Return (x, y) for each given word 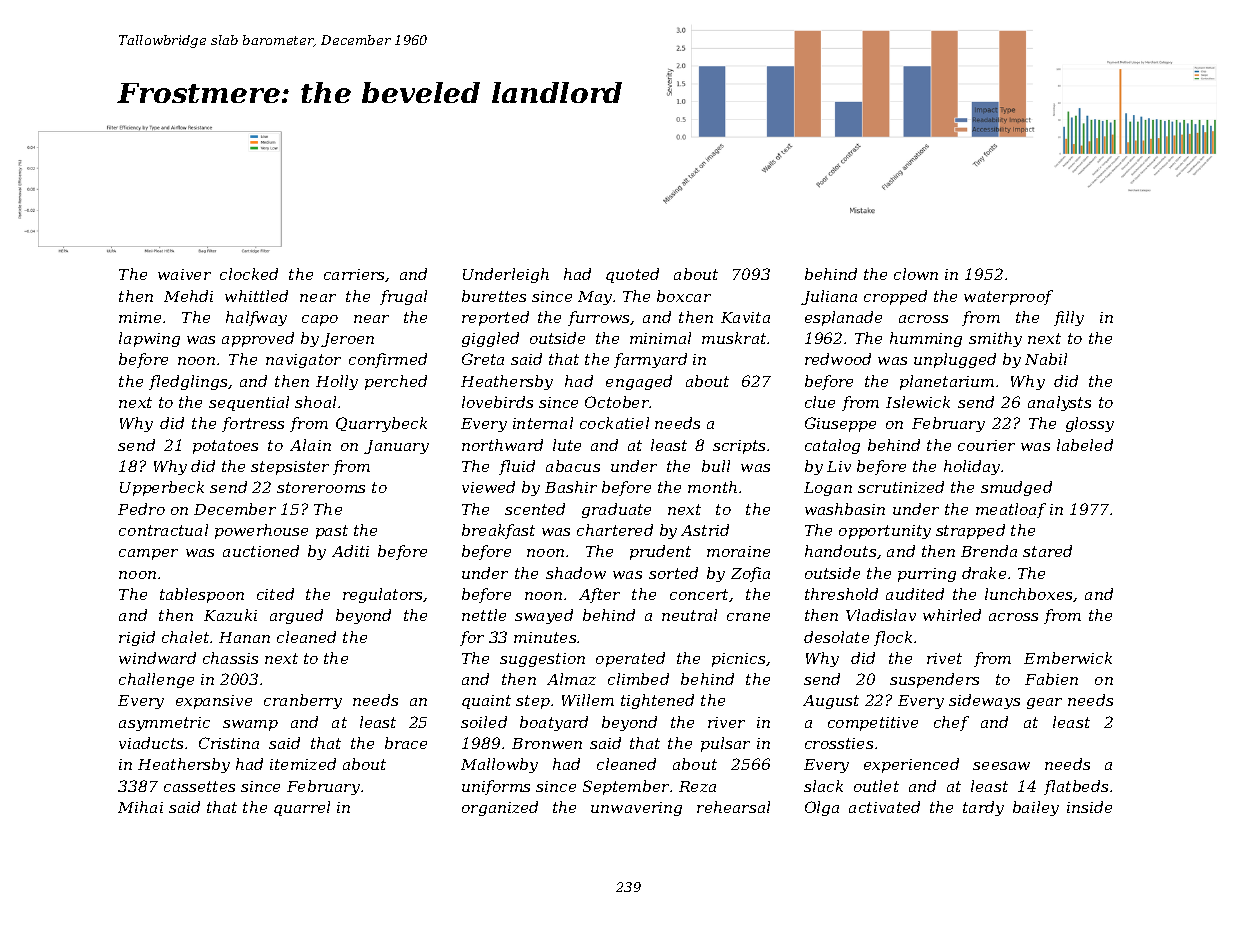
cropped (895, 297)
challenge (156, 680)
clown (916, 274)
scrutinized (901, 487)
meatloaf (1011, 510)
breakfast (498, 531)
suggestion (542, 660)
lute (567, 445)
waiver (184, 274)
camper (148, 554)
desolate (836, 637)
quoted (632, 275)
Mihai (140, 807)
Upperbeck (162, 488)
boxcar (684, 296)
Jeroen (347, 340)
